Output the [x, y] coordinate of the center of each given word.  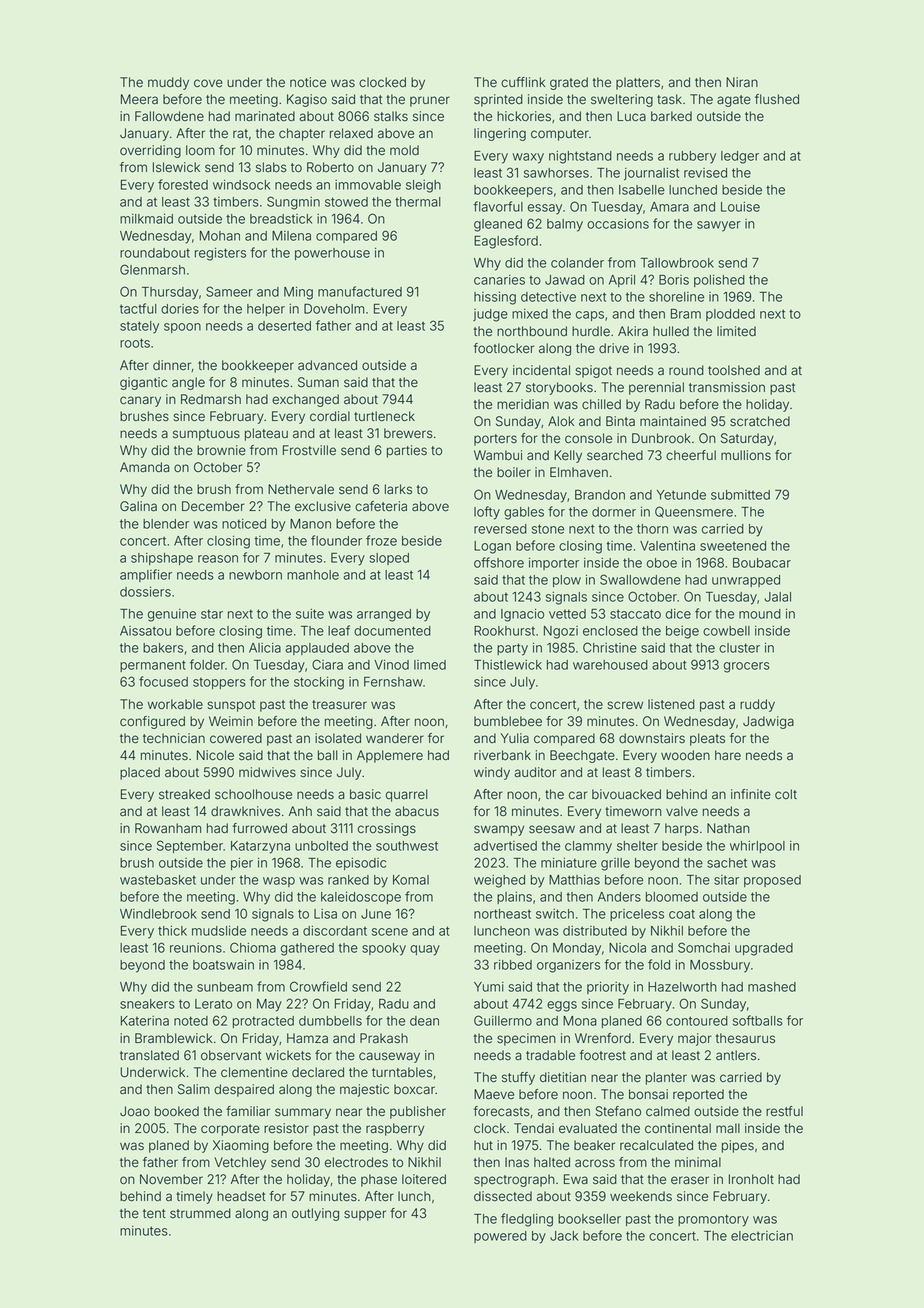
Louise [740, 207]
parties [407, 451]
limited [736, 331]
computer [560, 135]
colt [786, 794]
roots [135, 343]
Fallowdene [169, 116]
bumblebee [508, 721]
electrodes [356, 1162]
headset [241, 1196]
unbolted [321, 846]
